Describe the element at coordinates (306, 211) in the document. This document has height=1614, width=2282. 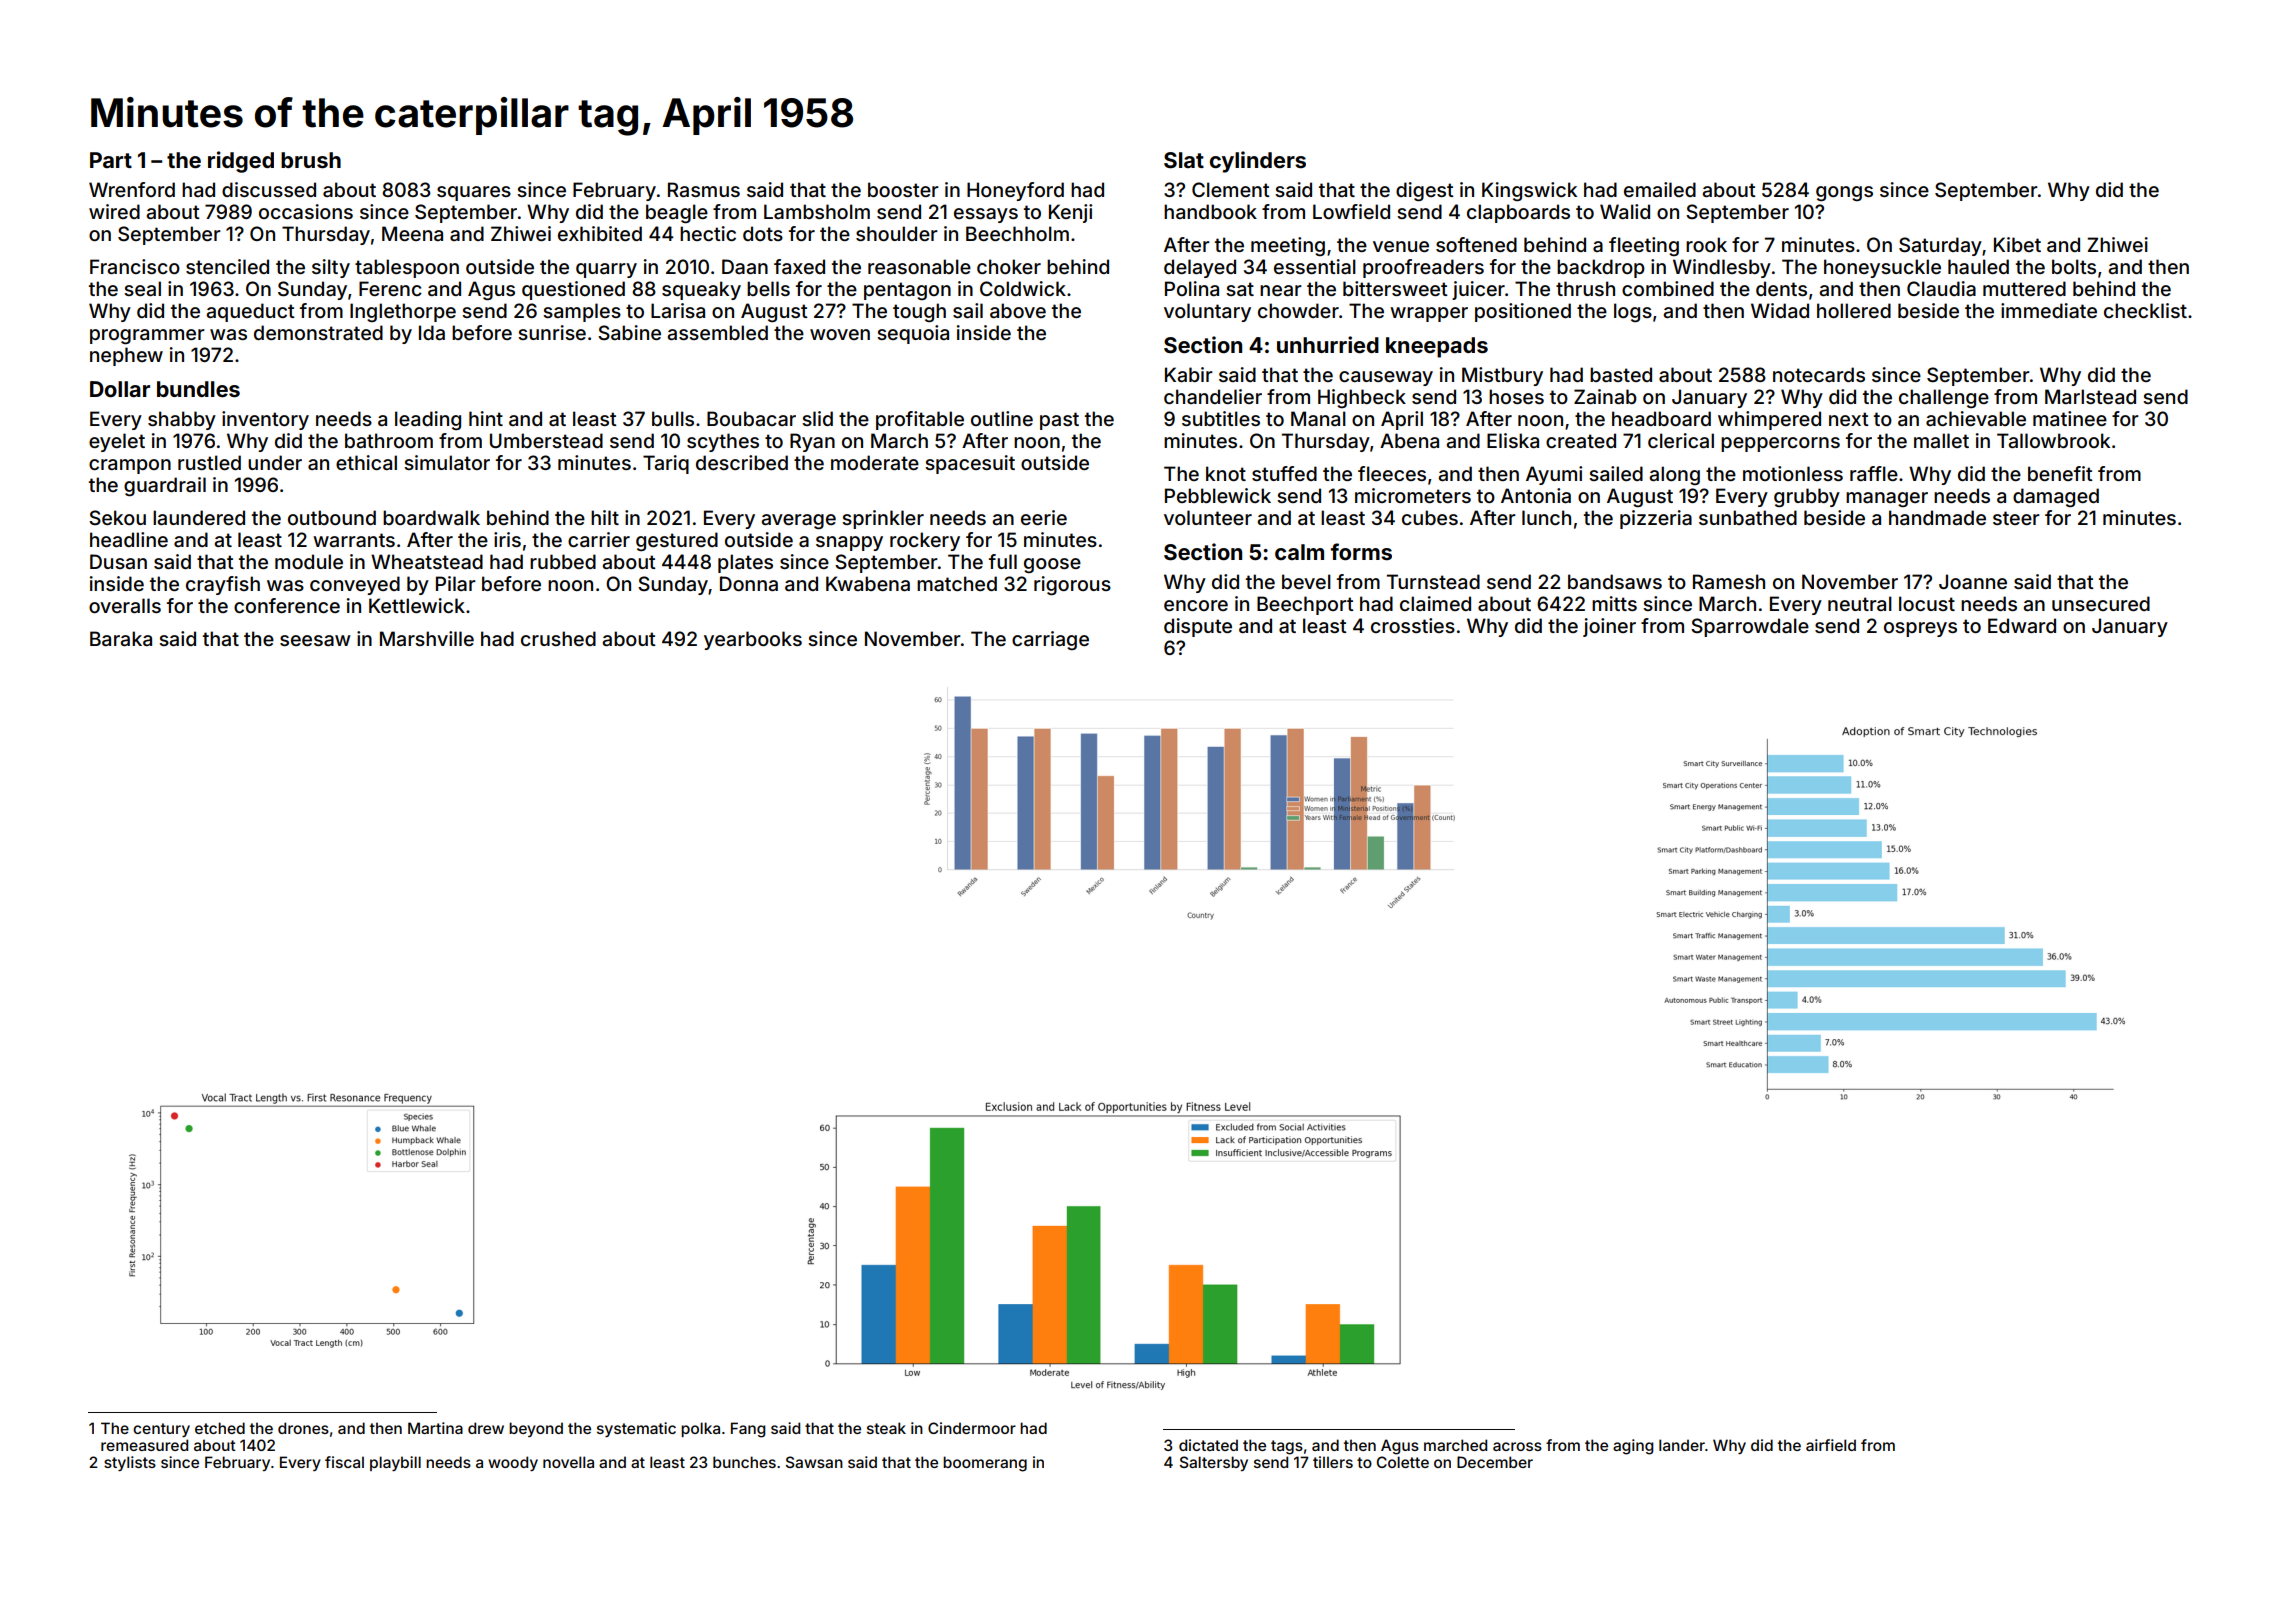
I see `occasions` at that location.
